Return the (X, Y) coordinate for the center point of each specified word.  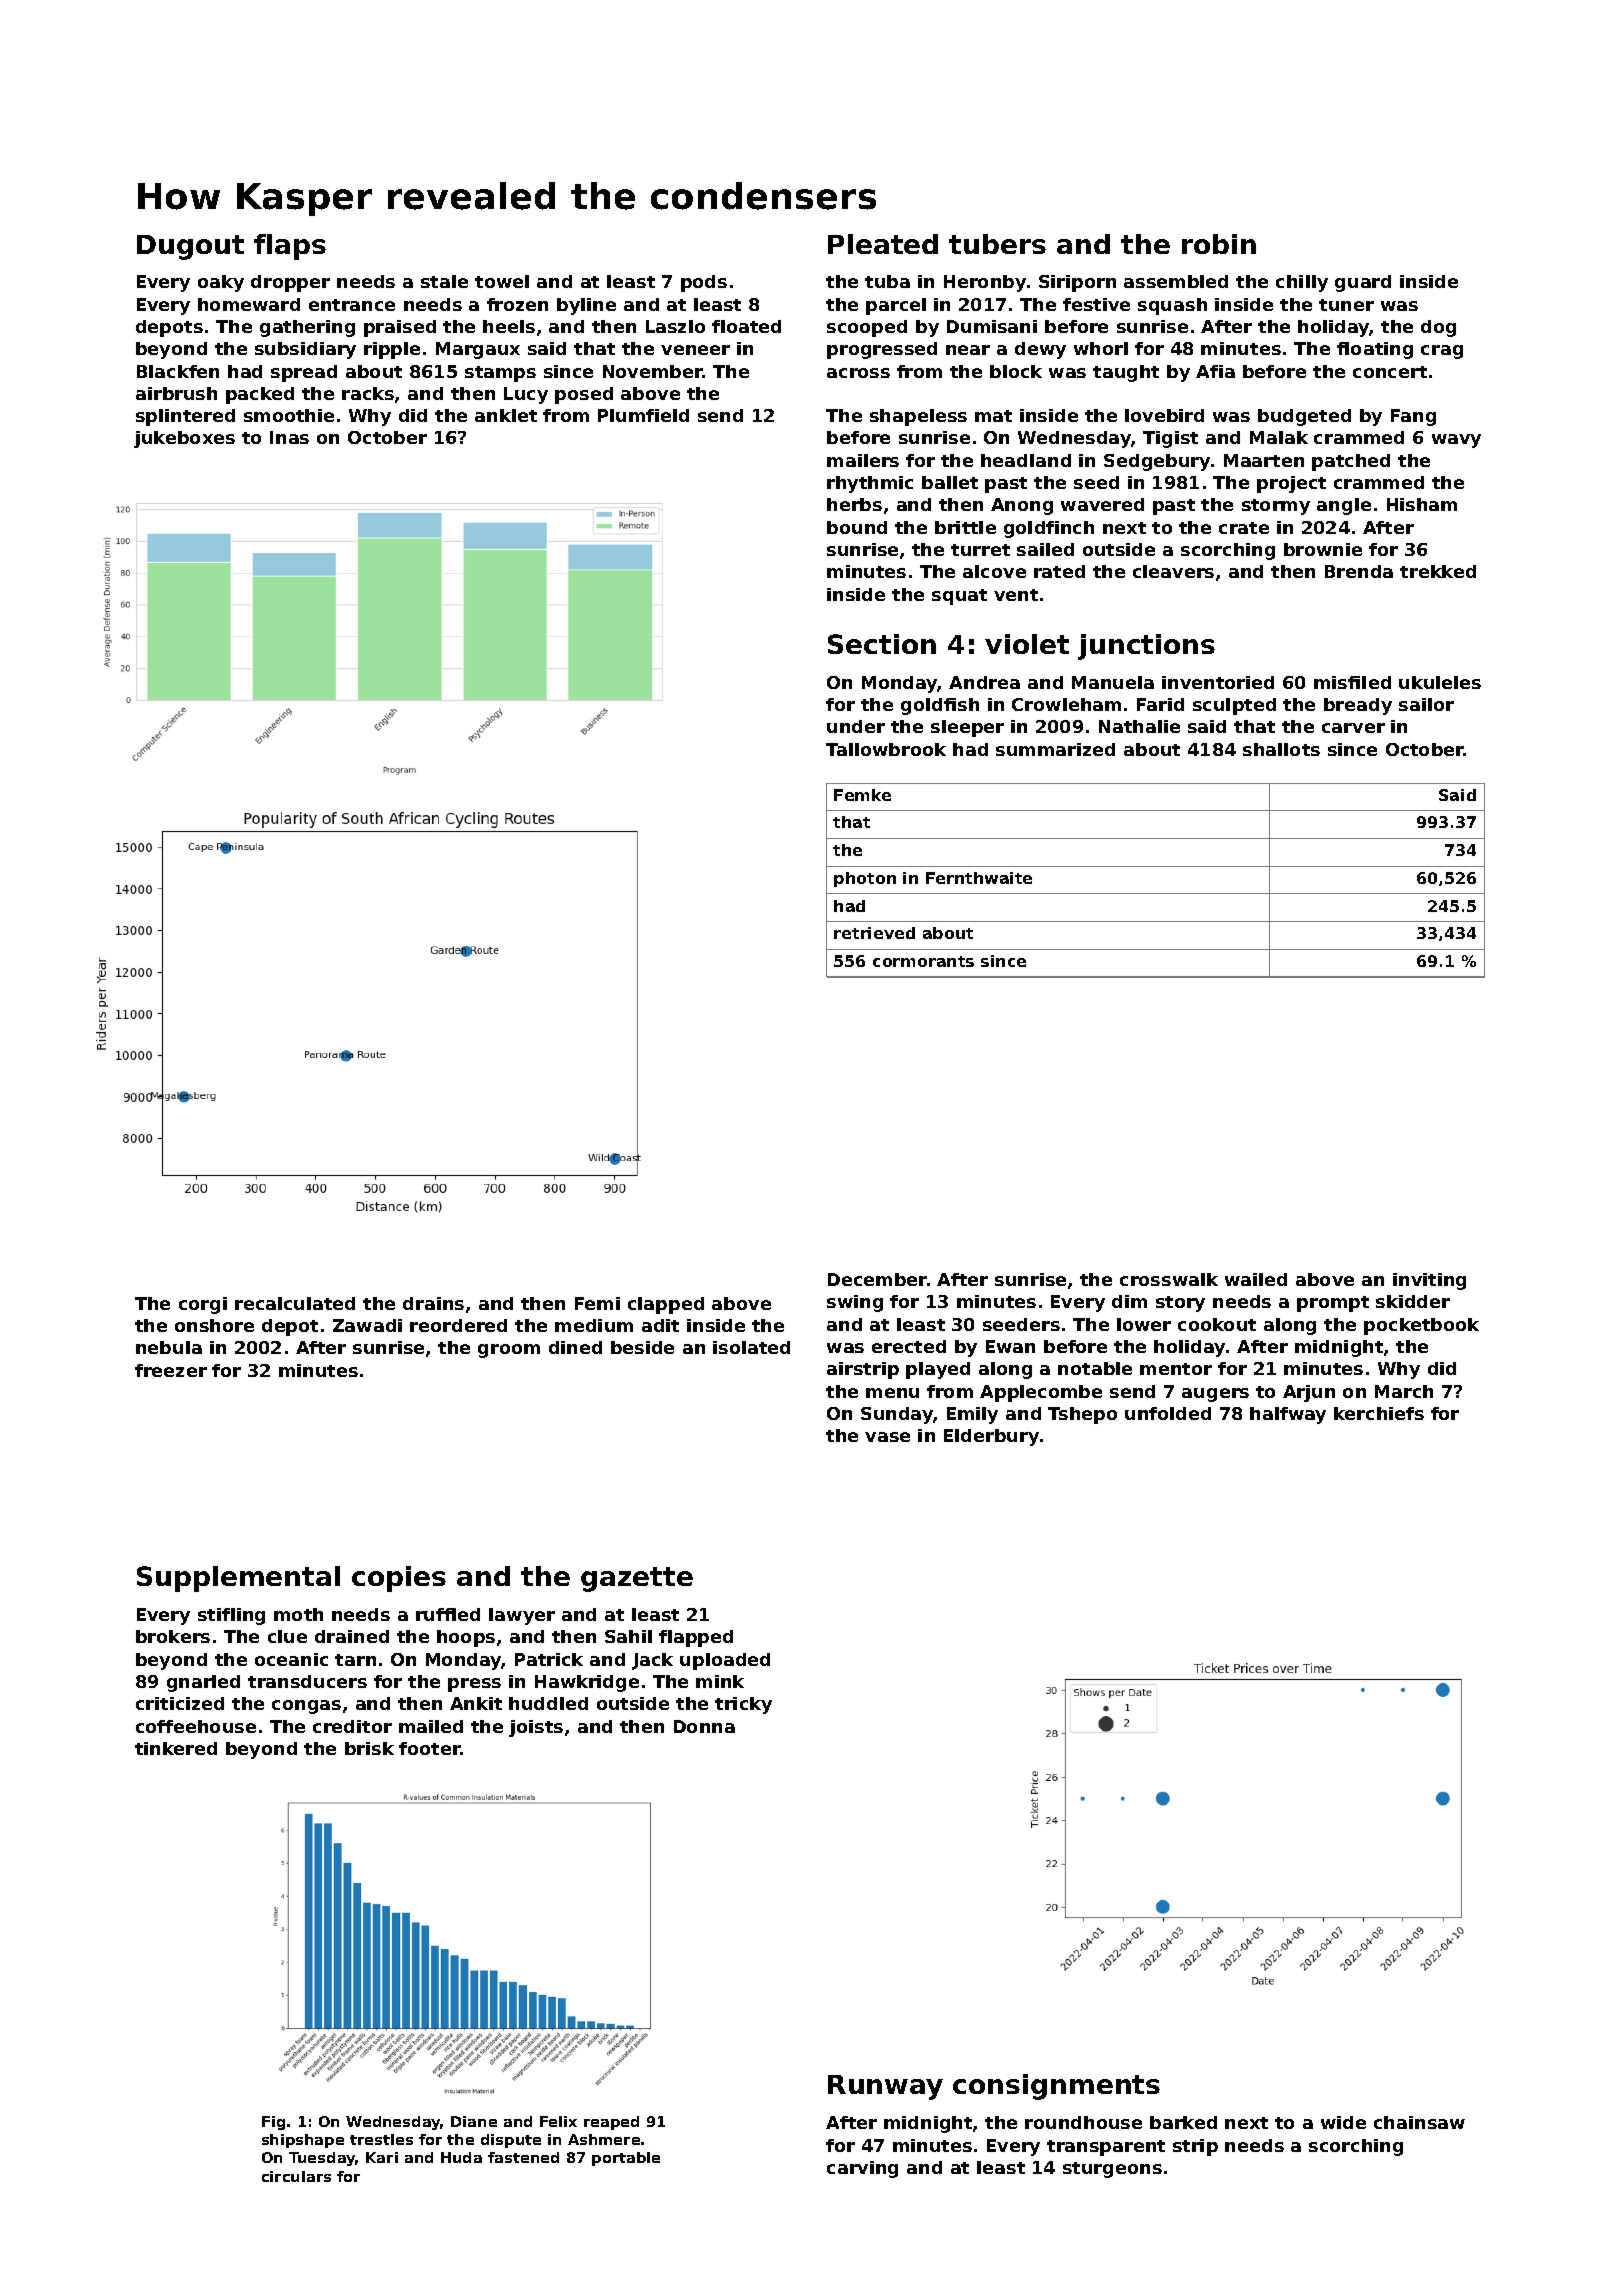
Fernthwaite (979, 878)
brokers (173, 1636)
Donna (704, 1726)
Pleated (883, 244)
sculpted (1234, 706)
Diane (474, 2121)
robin (1219, 244)
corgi (203, 1305)
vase (887, 1437)
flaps (290, 247)
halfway (1288, 1415)
